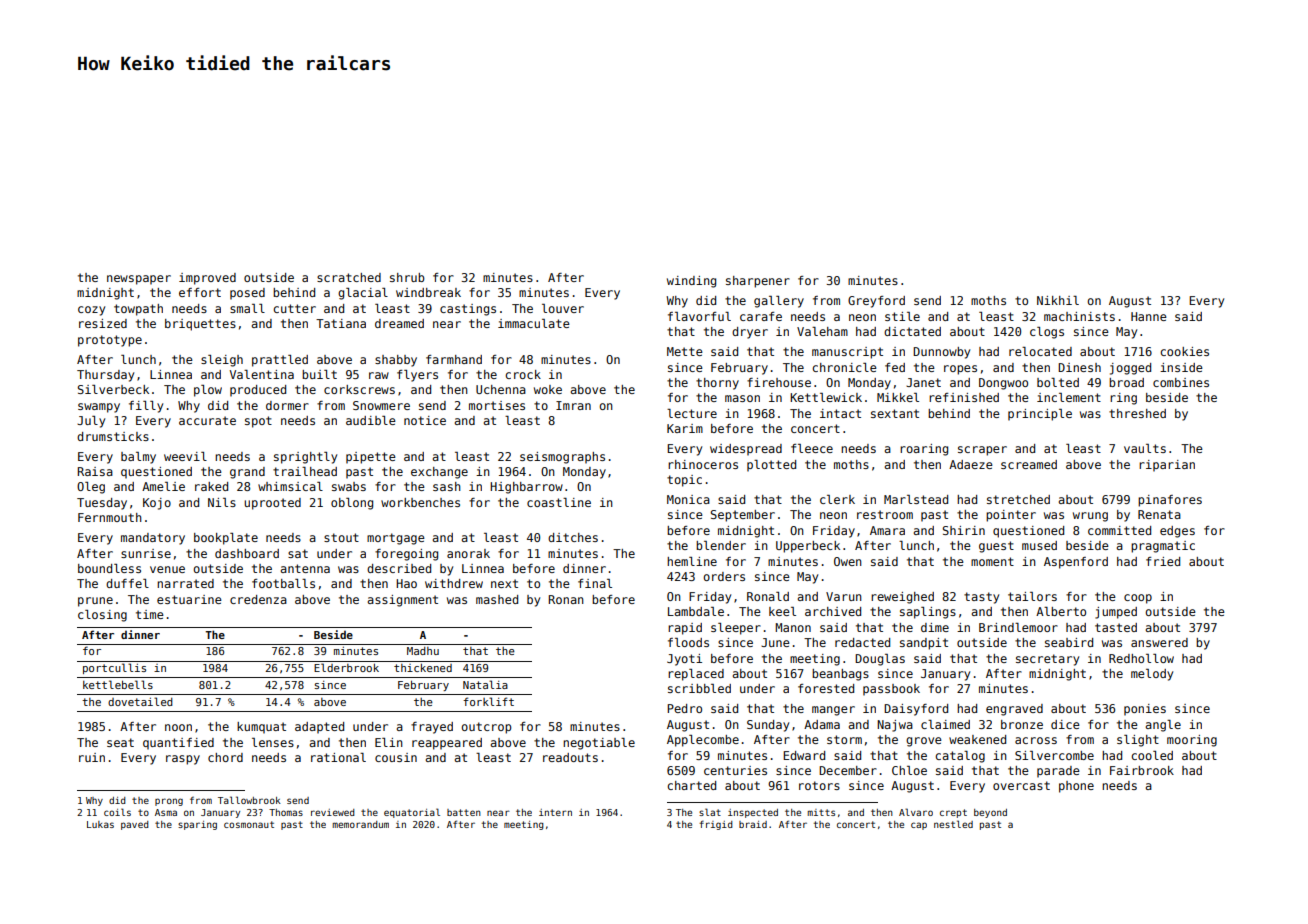 This screenshot has height=924, width=1308. I want to click on carafe, so click(761, 316).
